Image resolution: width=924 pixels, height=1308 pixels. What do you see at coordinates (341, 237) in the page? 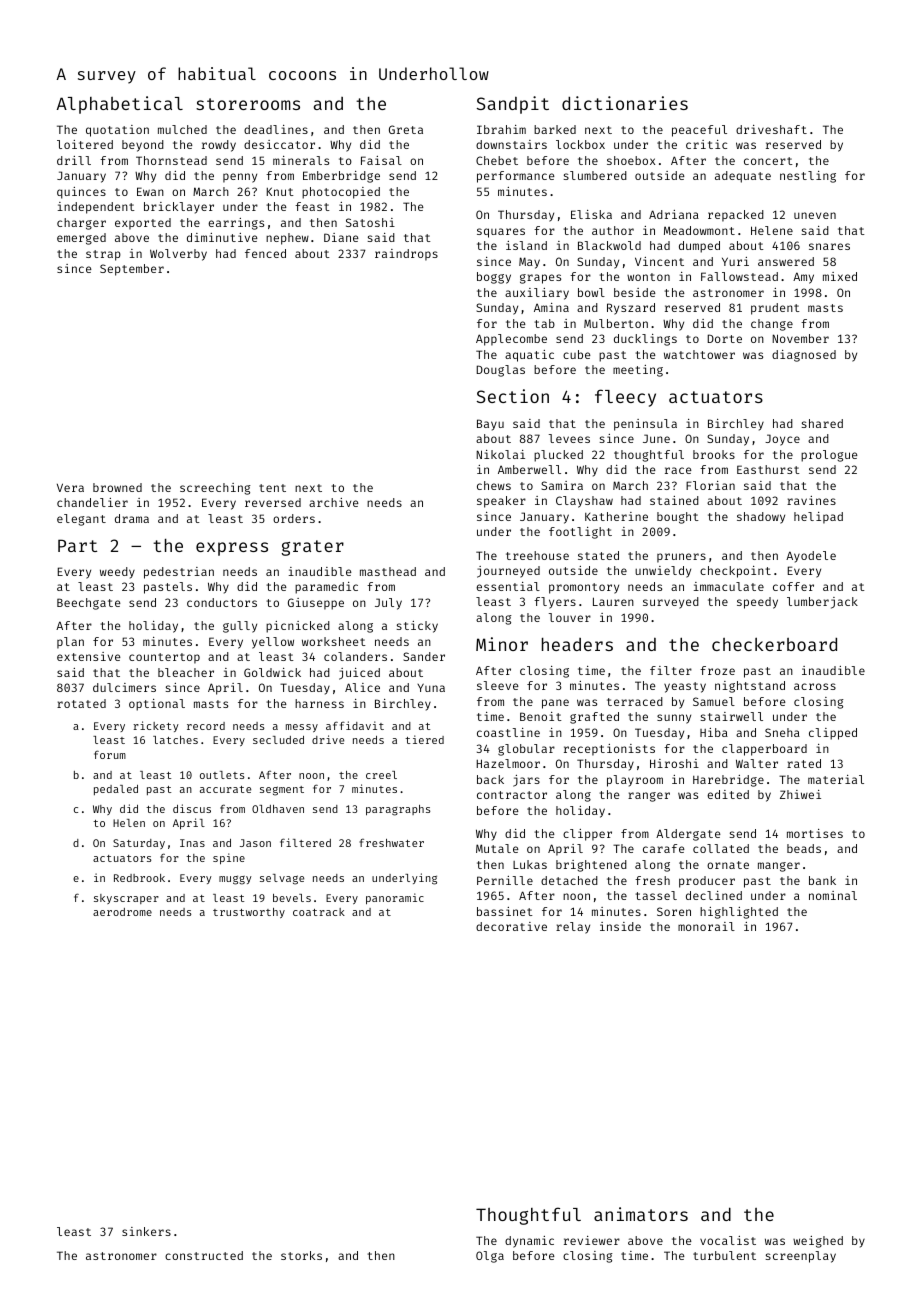
I see `Diane` at bounding box center [341, 237].
